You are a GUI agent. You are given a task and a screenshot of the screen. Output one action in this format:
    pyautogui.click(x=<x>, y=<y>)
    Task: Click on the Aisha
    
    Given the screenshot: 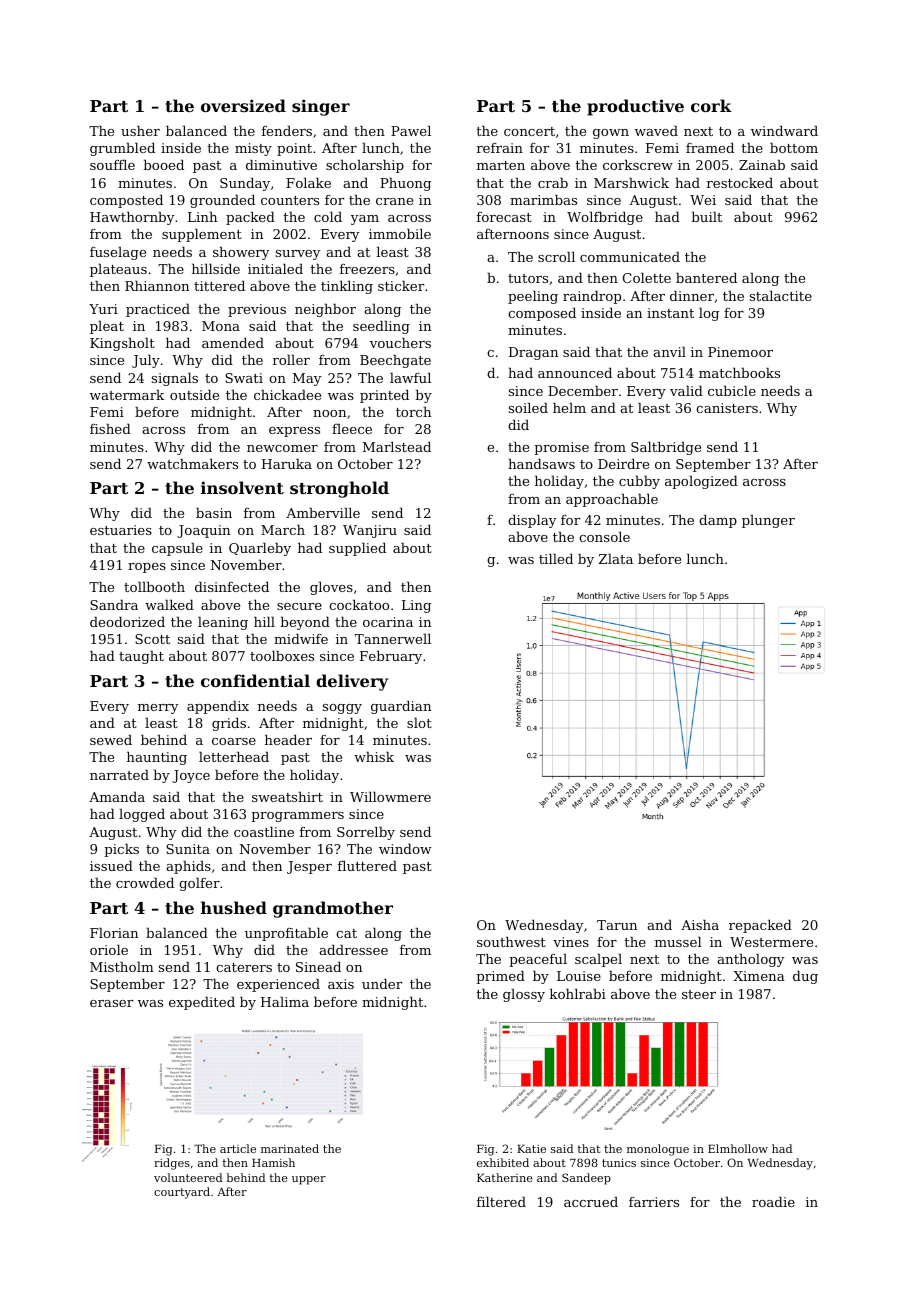 What is the action you would take?
    pyautogui.click(x=700, y=924)
